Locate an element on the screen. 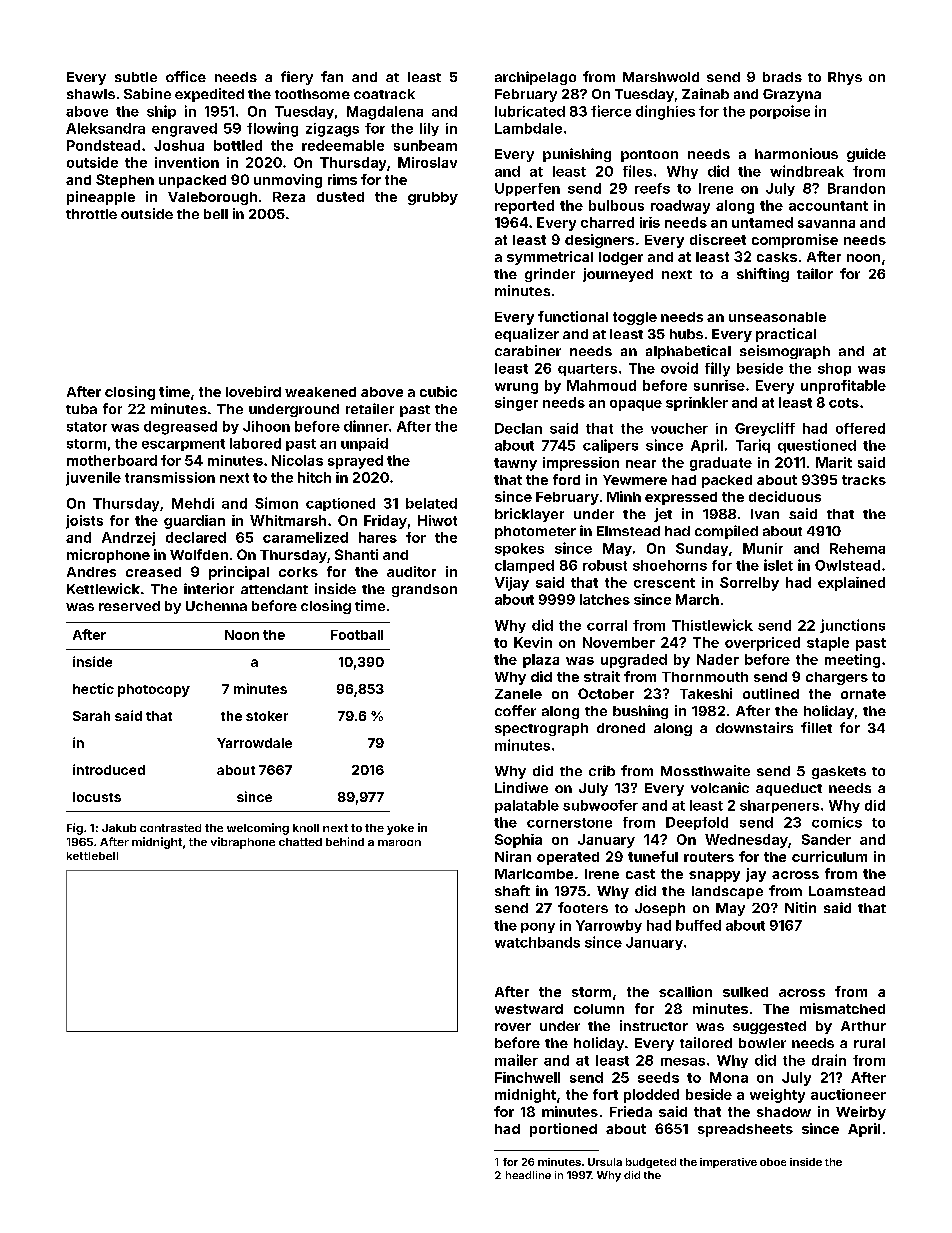  yoke is located at coordinates (400, 829).
